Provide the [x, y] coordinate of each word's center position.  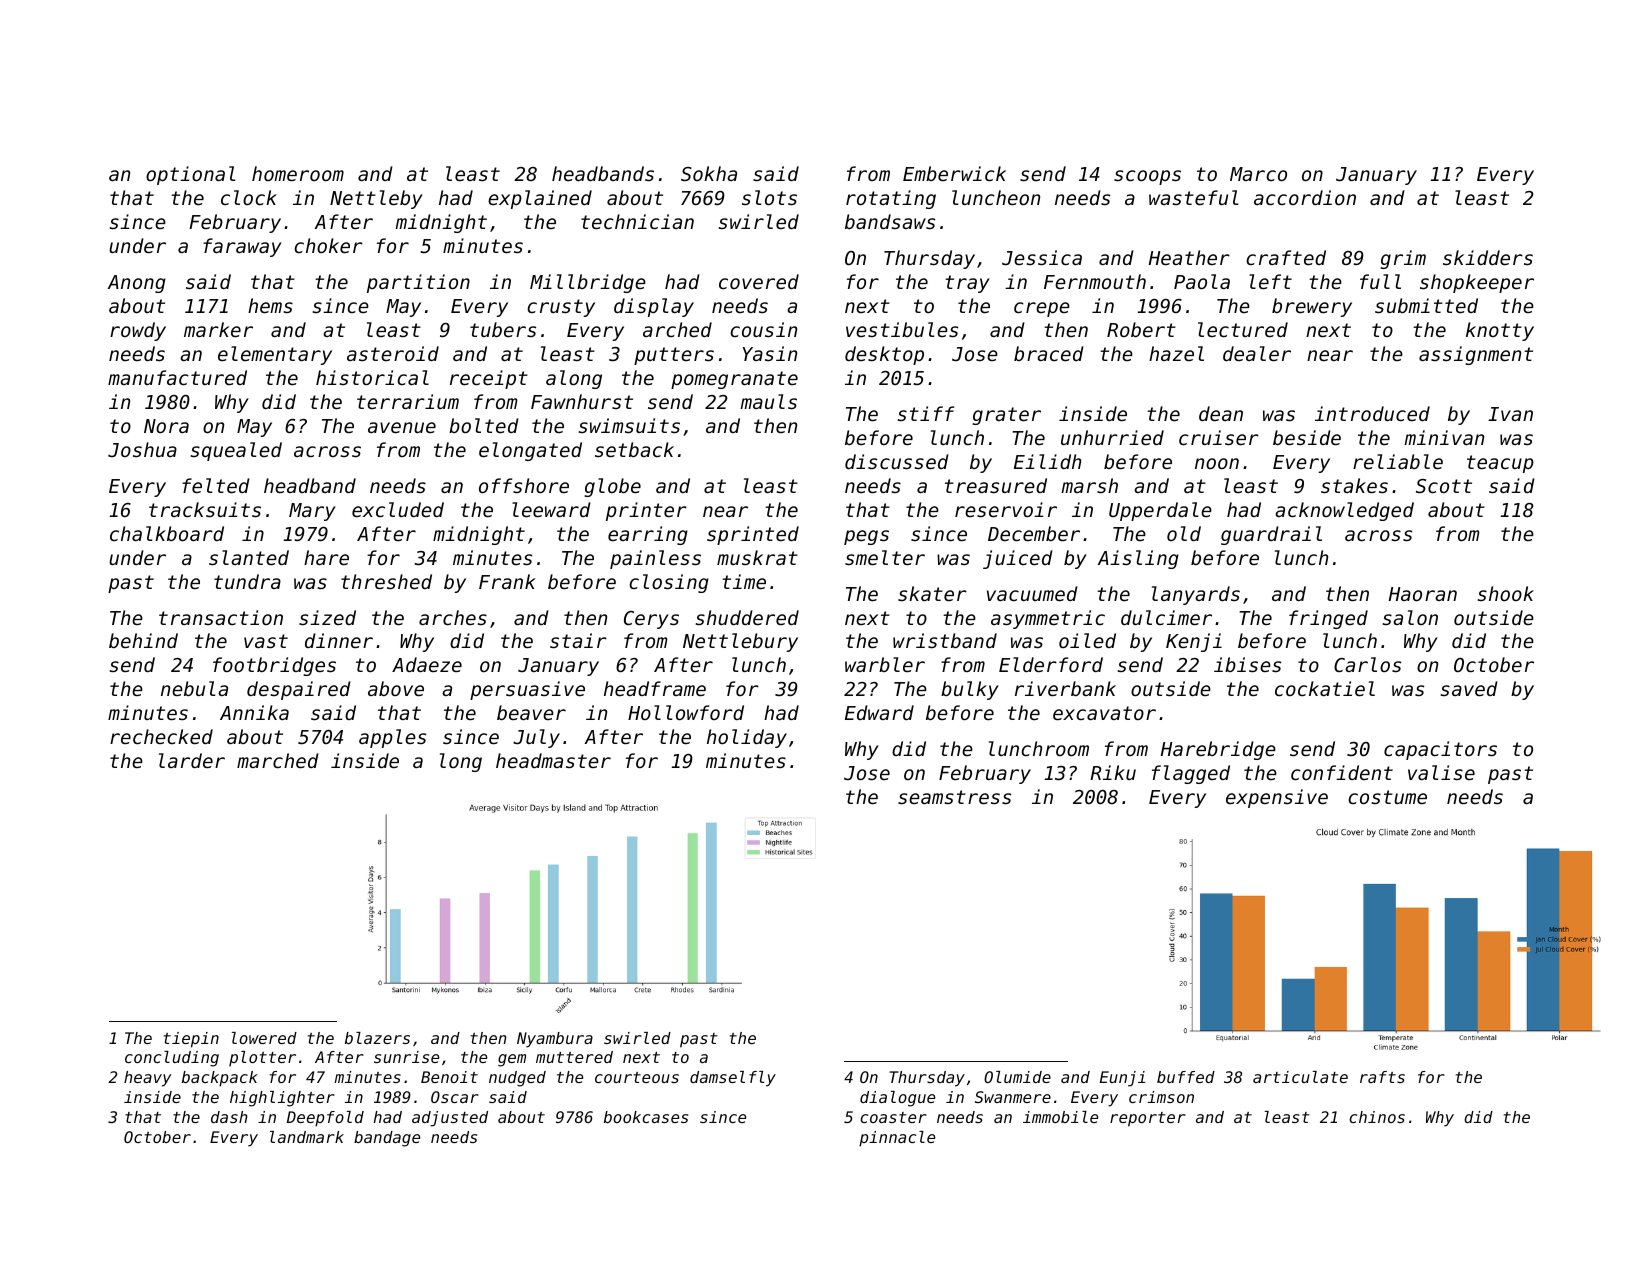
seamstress [954, 797]
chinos [1377, 1117]
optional [190, 175]
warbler [885, 664]
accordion [1305, 197]
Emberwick [954, 173]
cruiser [1219, 437]
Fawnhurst [582, 401]
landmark [307, 1137]
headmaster [553, 760]
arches [453, 617]
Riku [1113, 772]
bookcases [646, 1117]
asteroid [393, 353]
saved [1469, 688]
